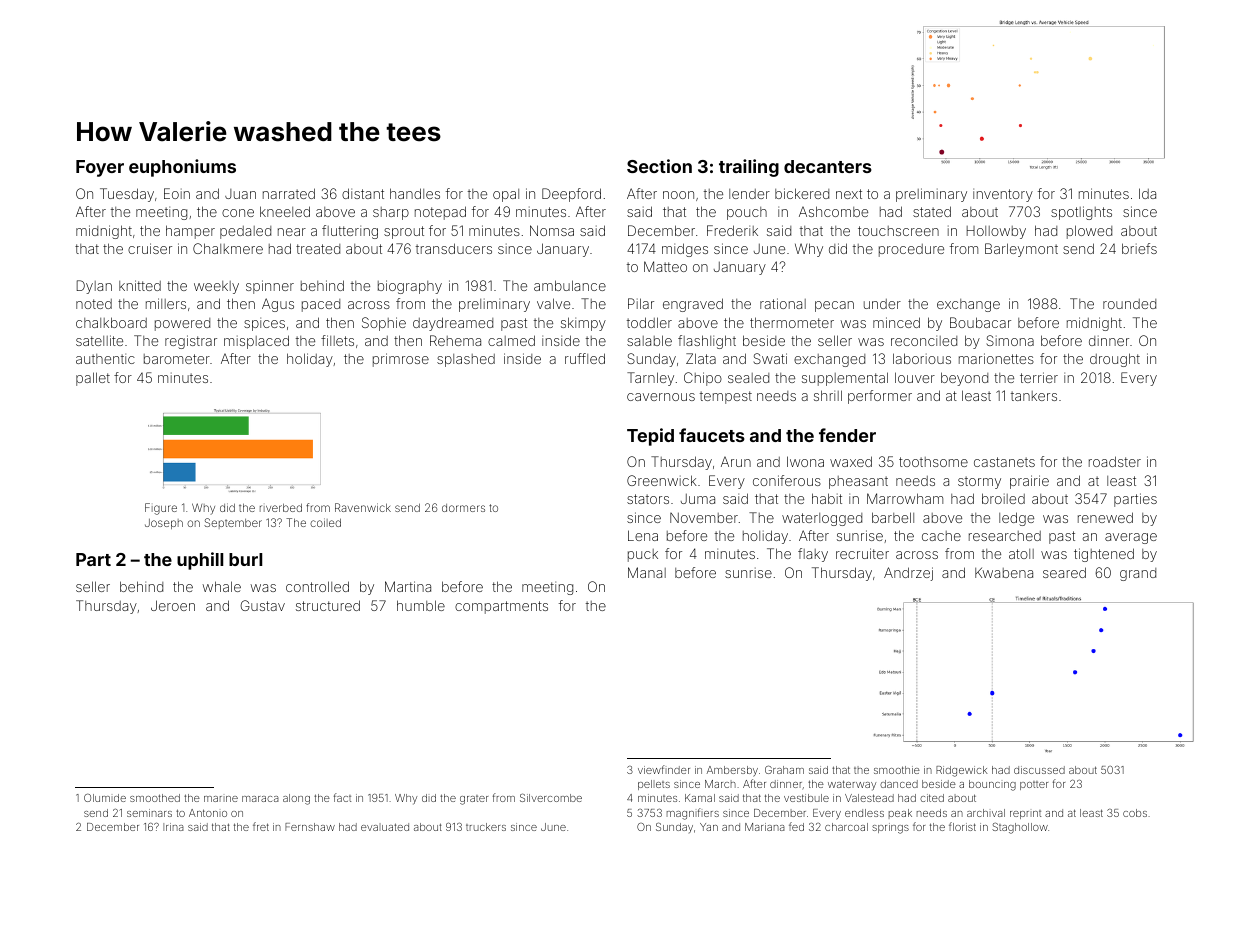 The width and height of the screenshot is (1233, 952). I want to click on Kwabena, so click(1004, 572).
